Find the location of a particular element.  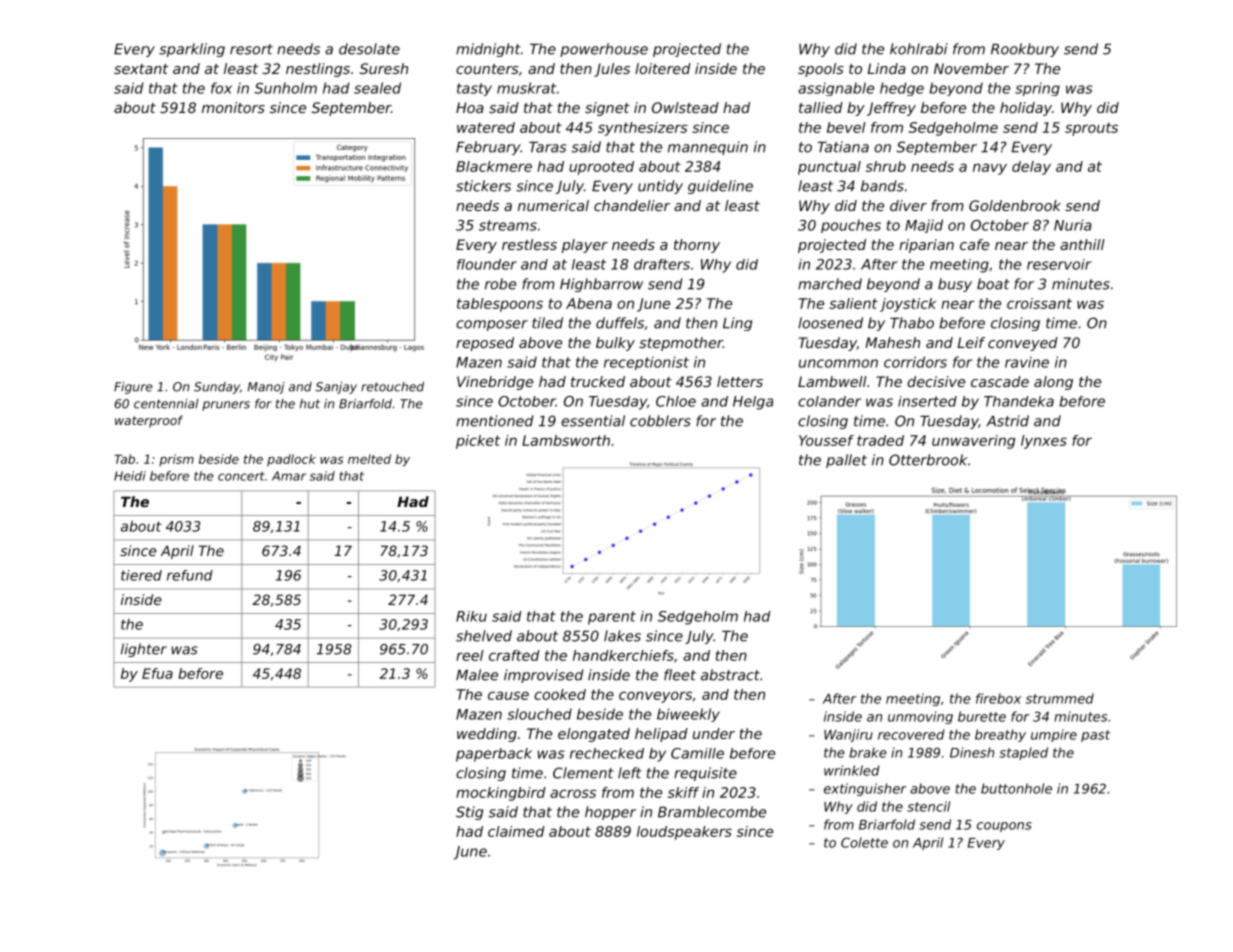

strummed is located at coordinates (1060, 698).
